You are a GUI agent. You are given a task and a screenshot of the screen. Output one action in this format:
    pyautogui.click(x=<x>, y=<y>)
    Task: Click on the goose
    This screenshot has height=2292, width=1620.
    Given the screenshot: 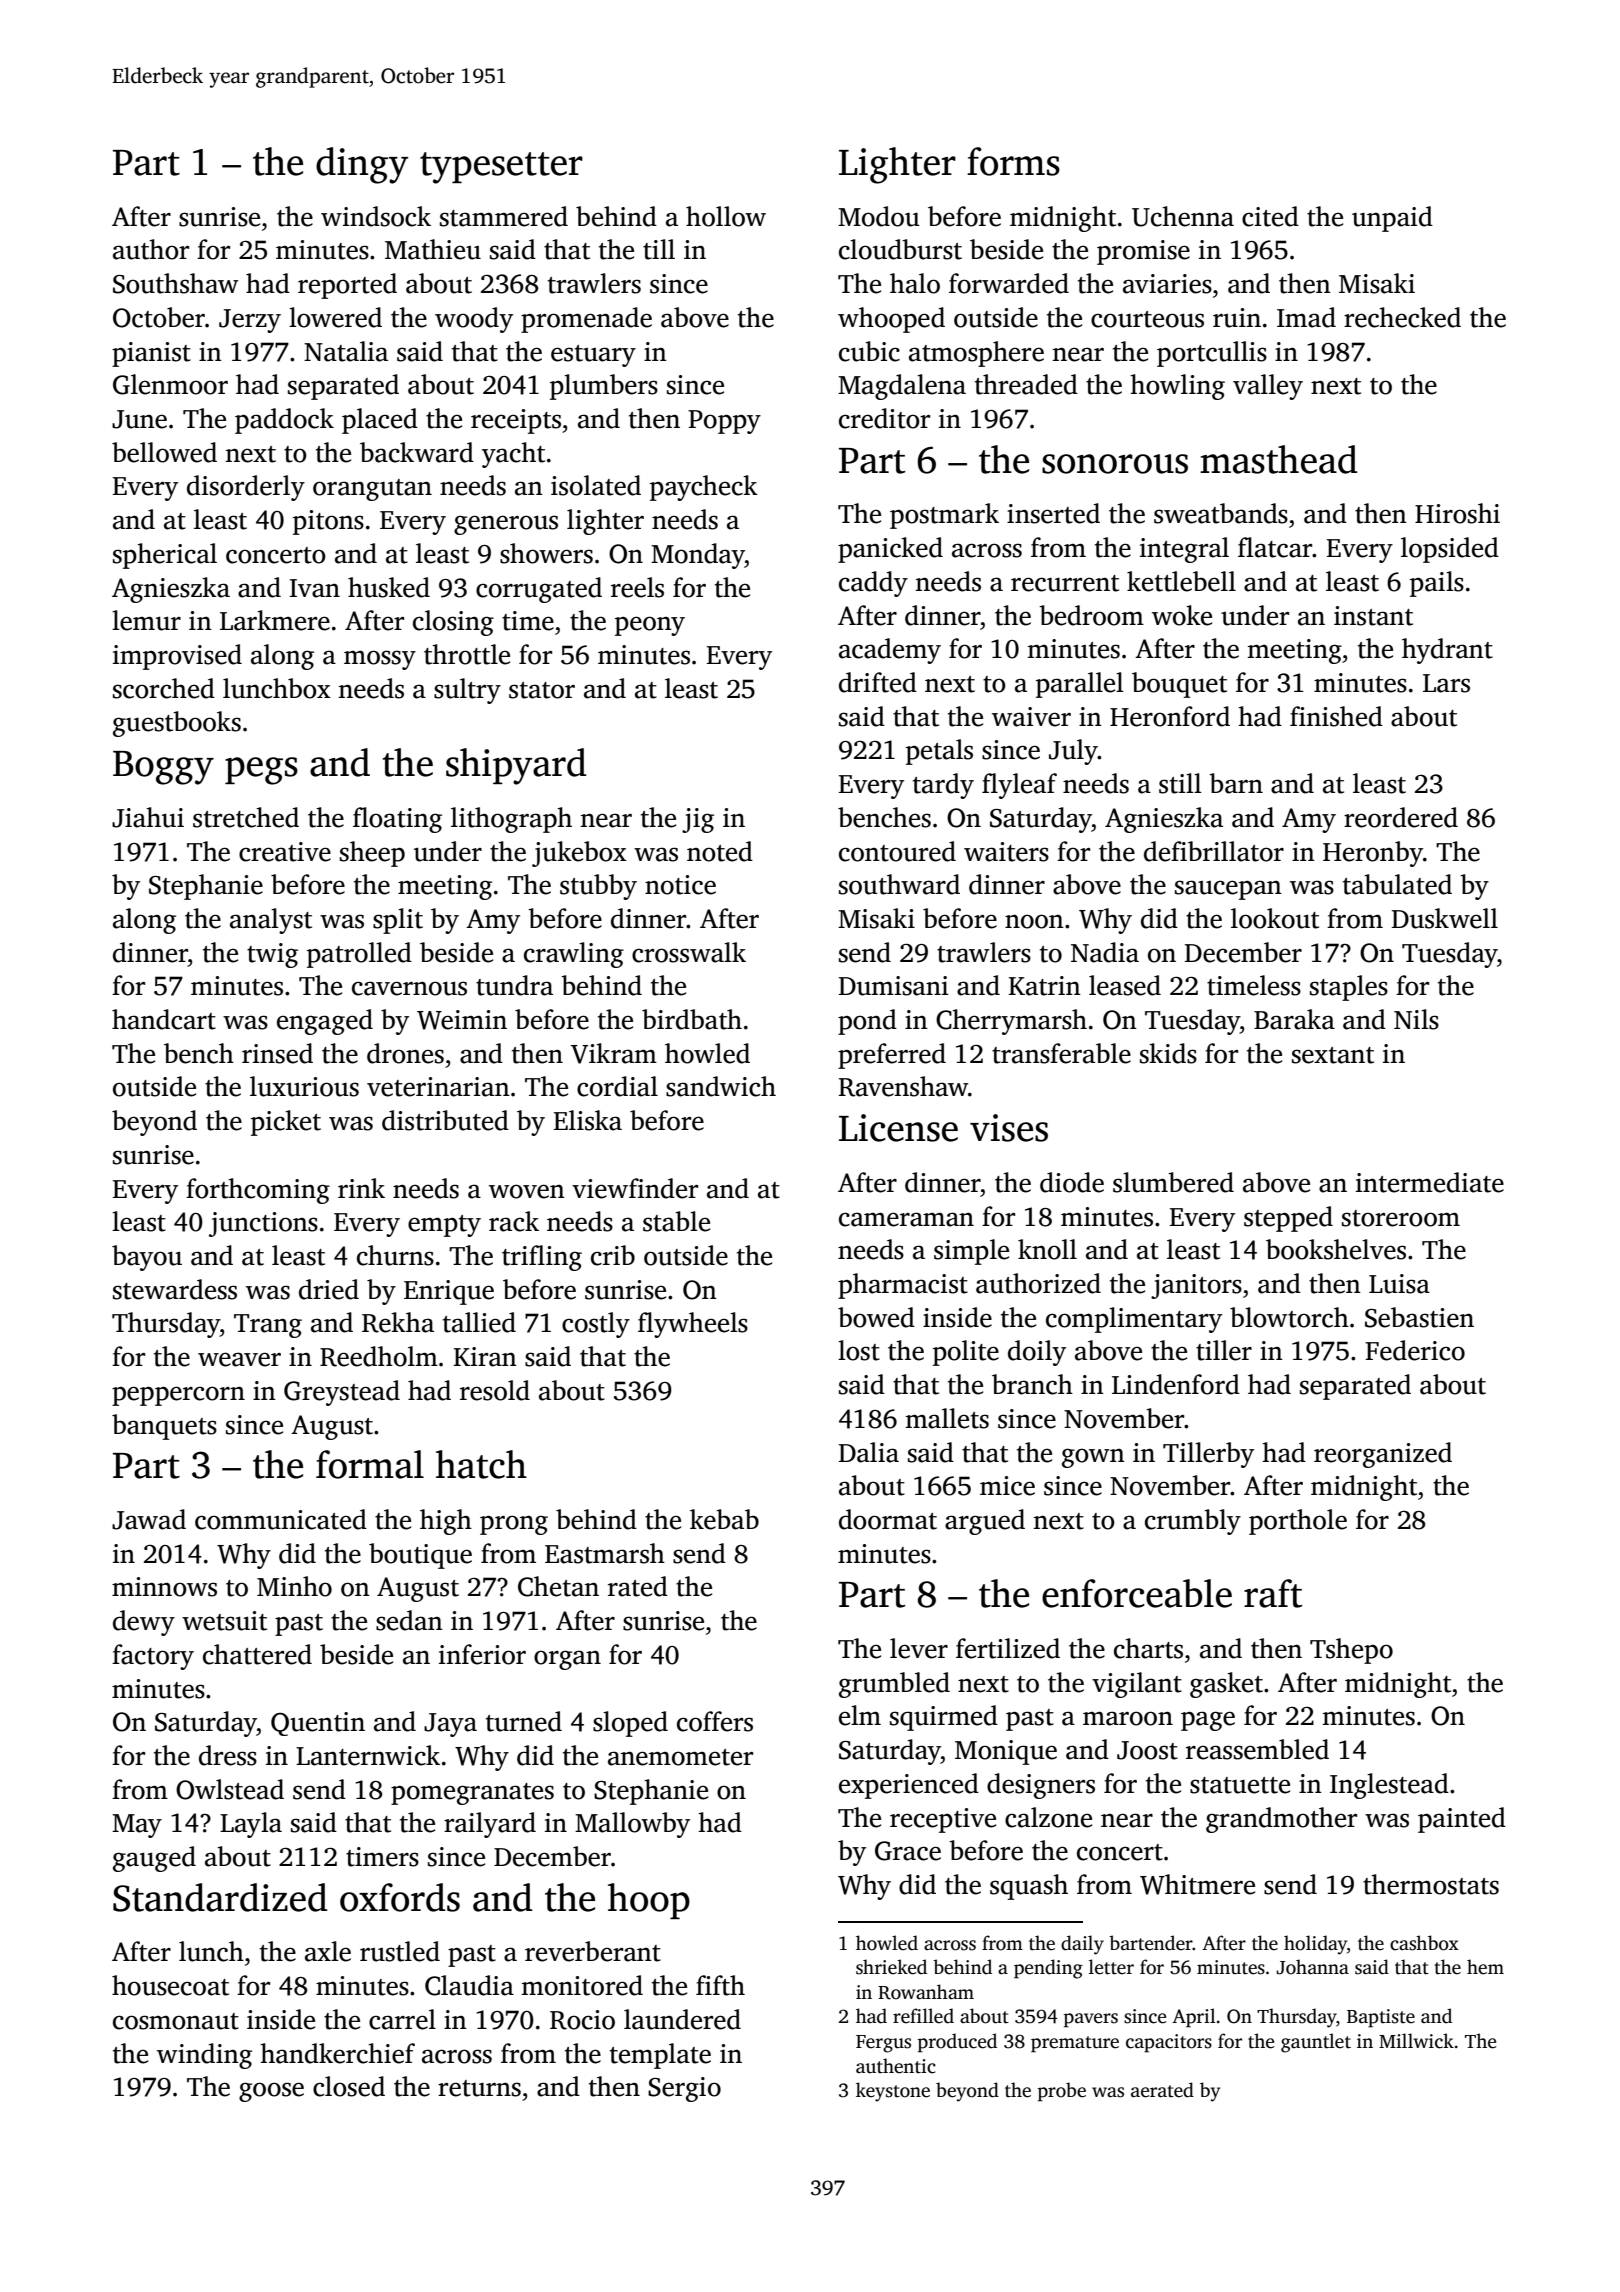 What is the action you would take?
    pyautogui.click(x=271, y=2092)
